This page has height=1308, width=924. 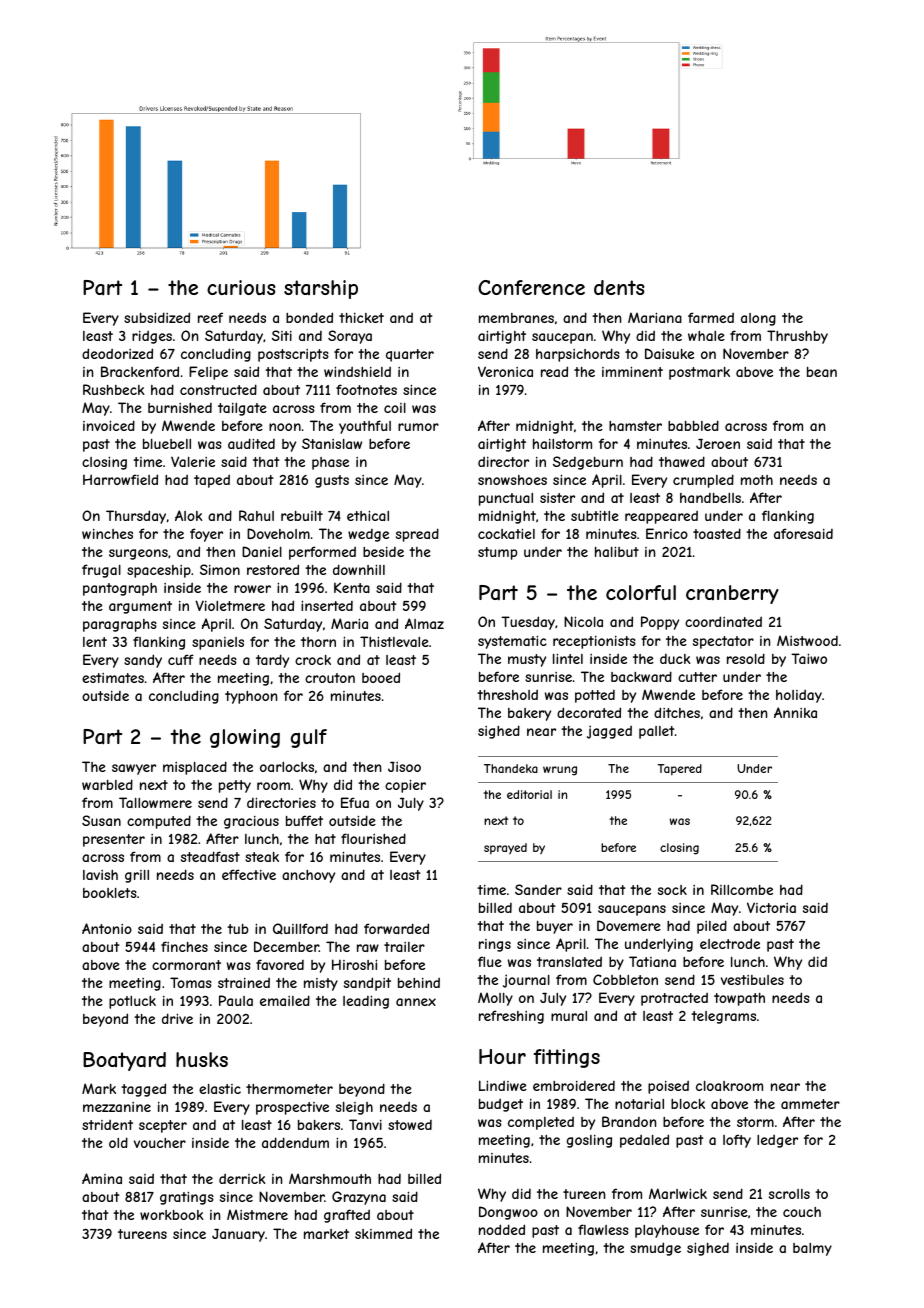 What do you see at coordinates (257, 1214) in the page?
I see `Mistmere` at bounding box center [257, 1214].
